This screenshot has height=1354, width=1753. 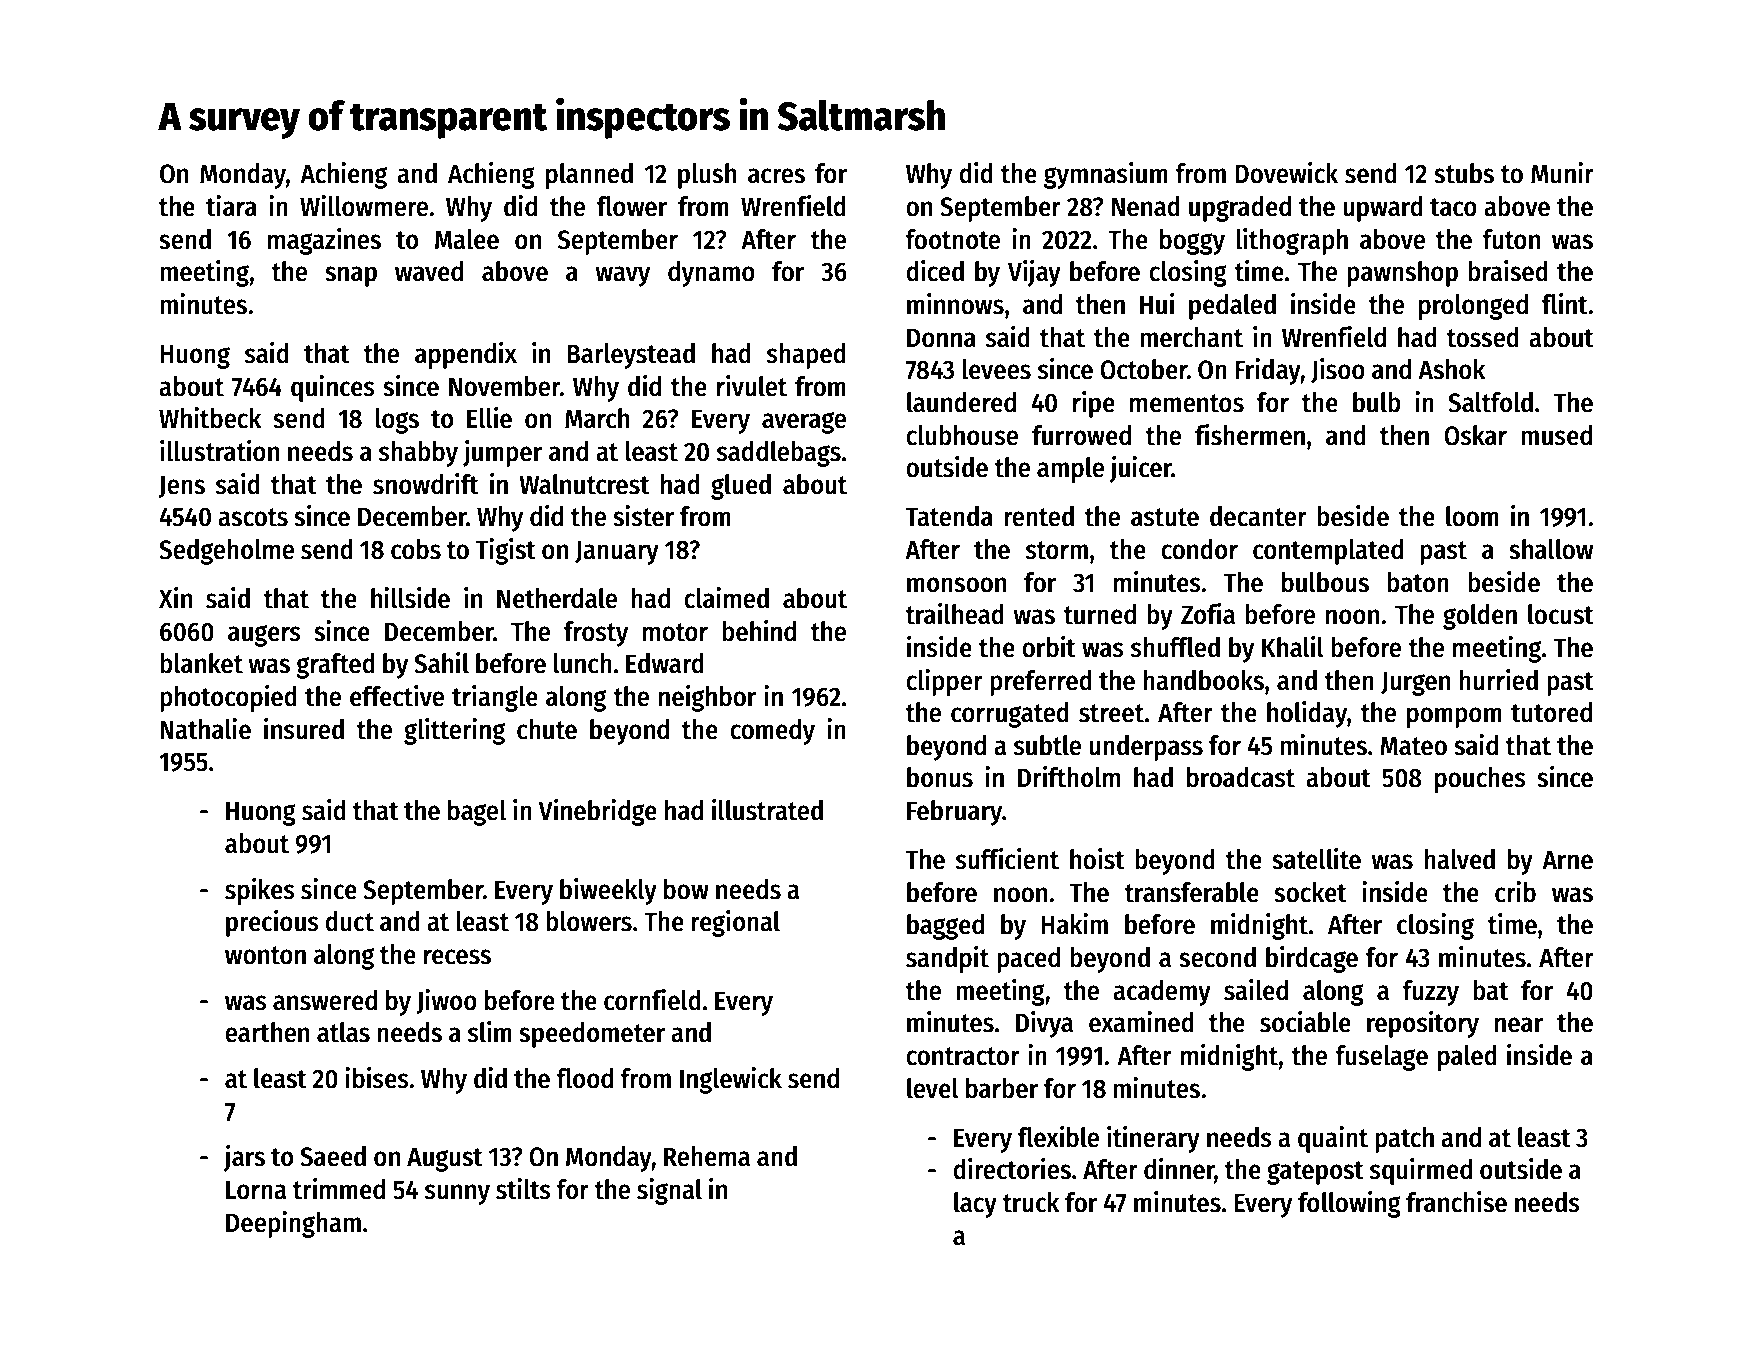 What do you see at coordinates (776, 176) in the screenshot?
I see `acres` at bounding box center [776, 176].
